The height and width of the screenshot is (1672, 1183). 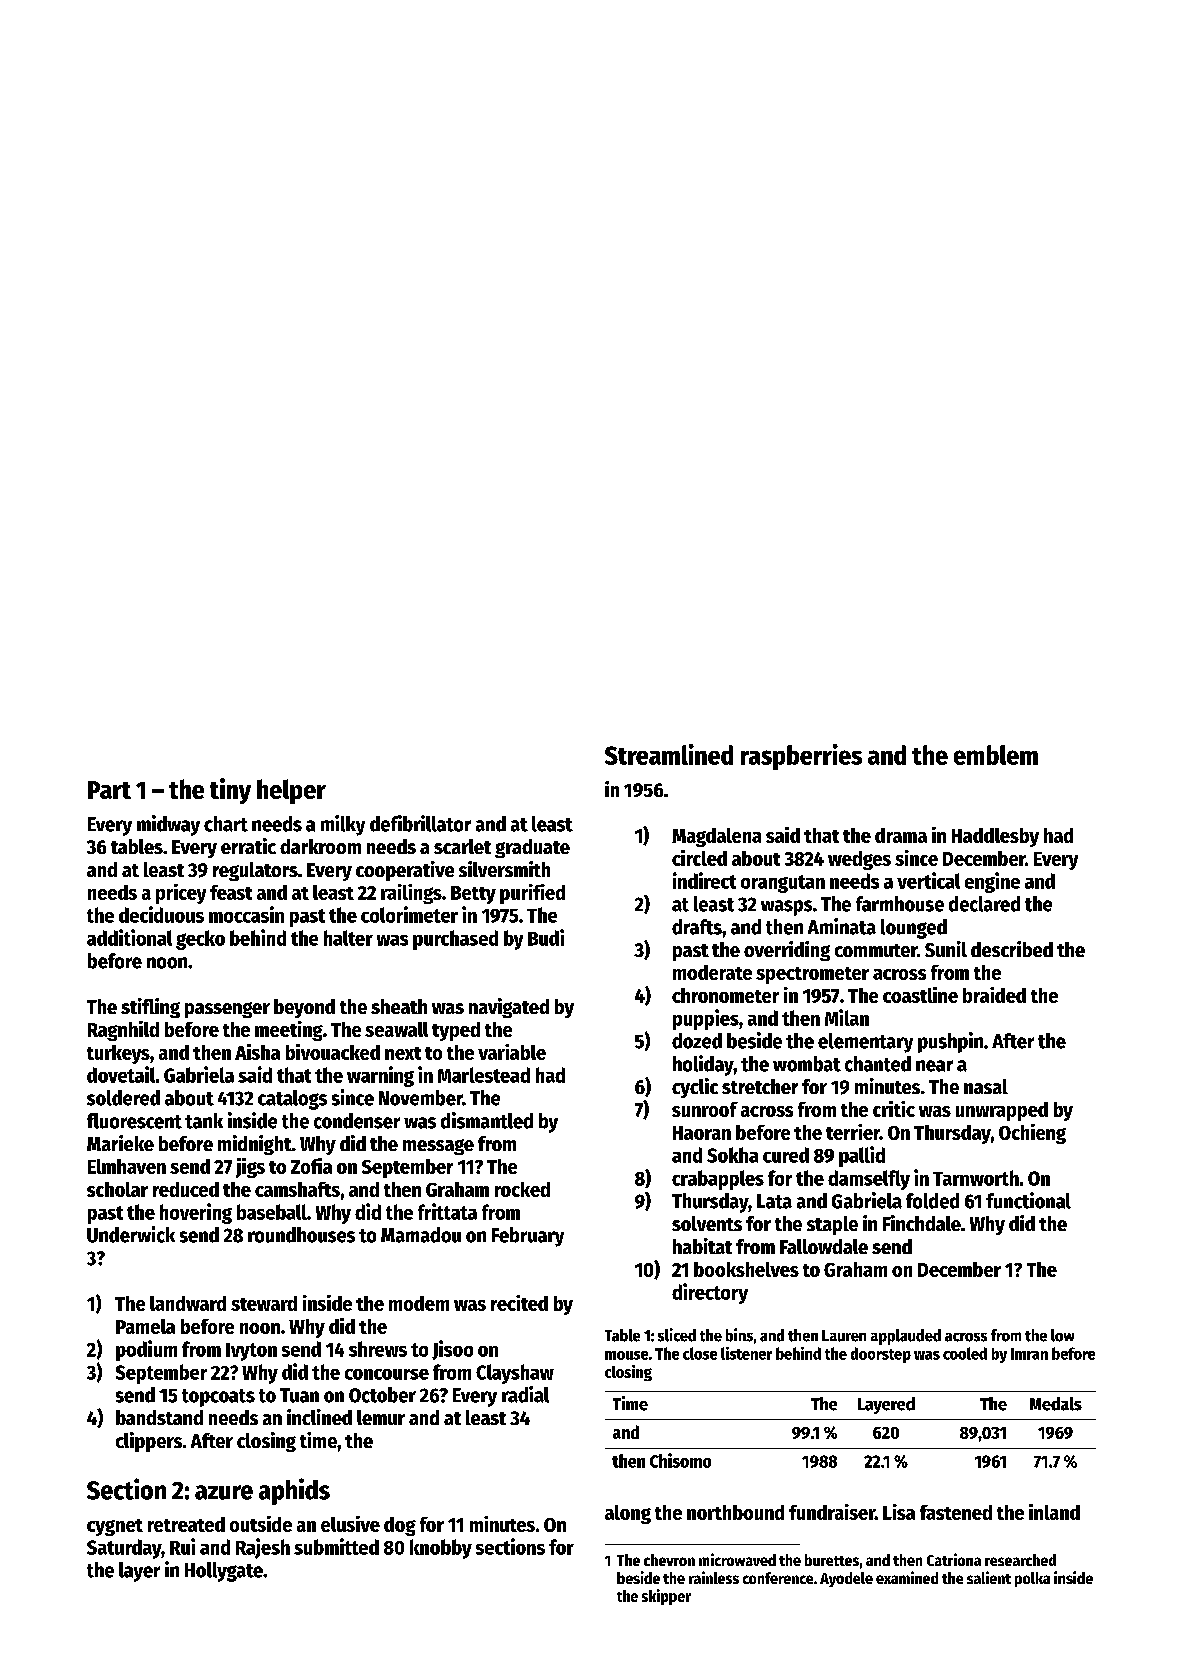 What do you see at coordinates (1002, 1111) in the screenshot?
I see `unwrapped` at bounding box center [1002, 1111].
